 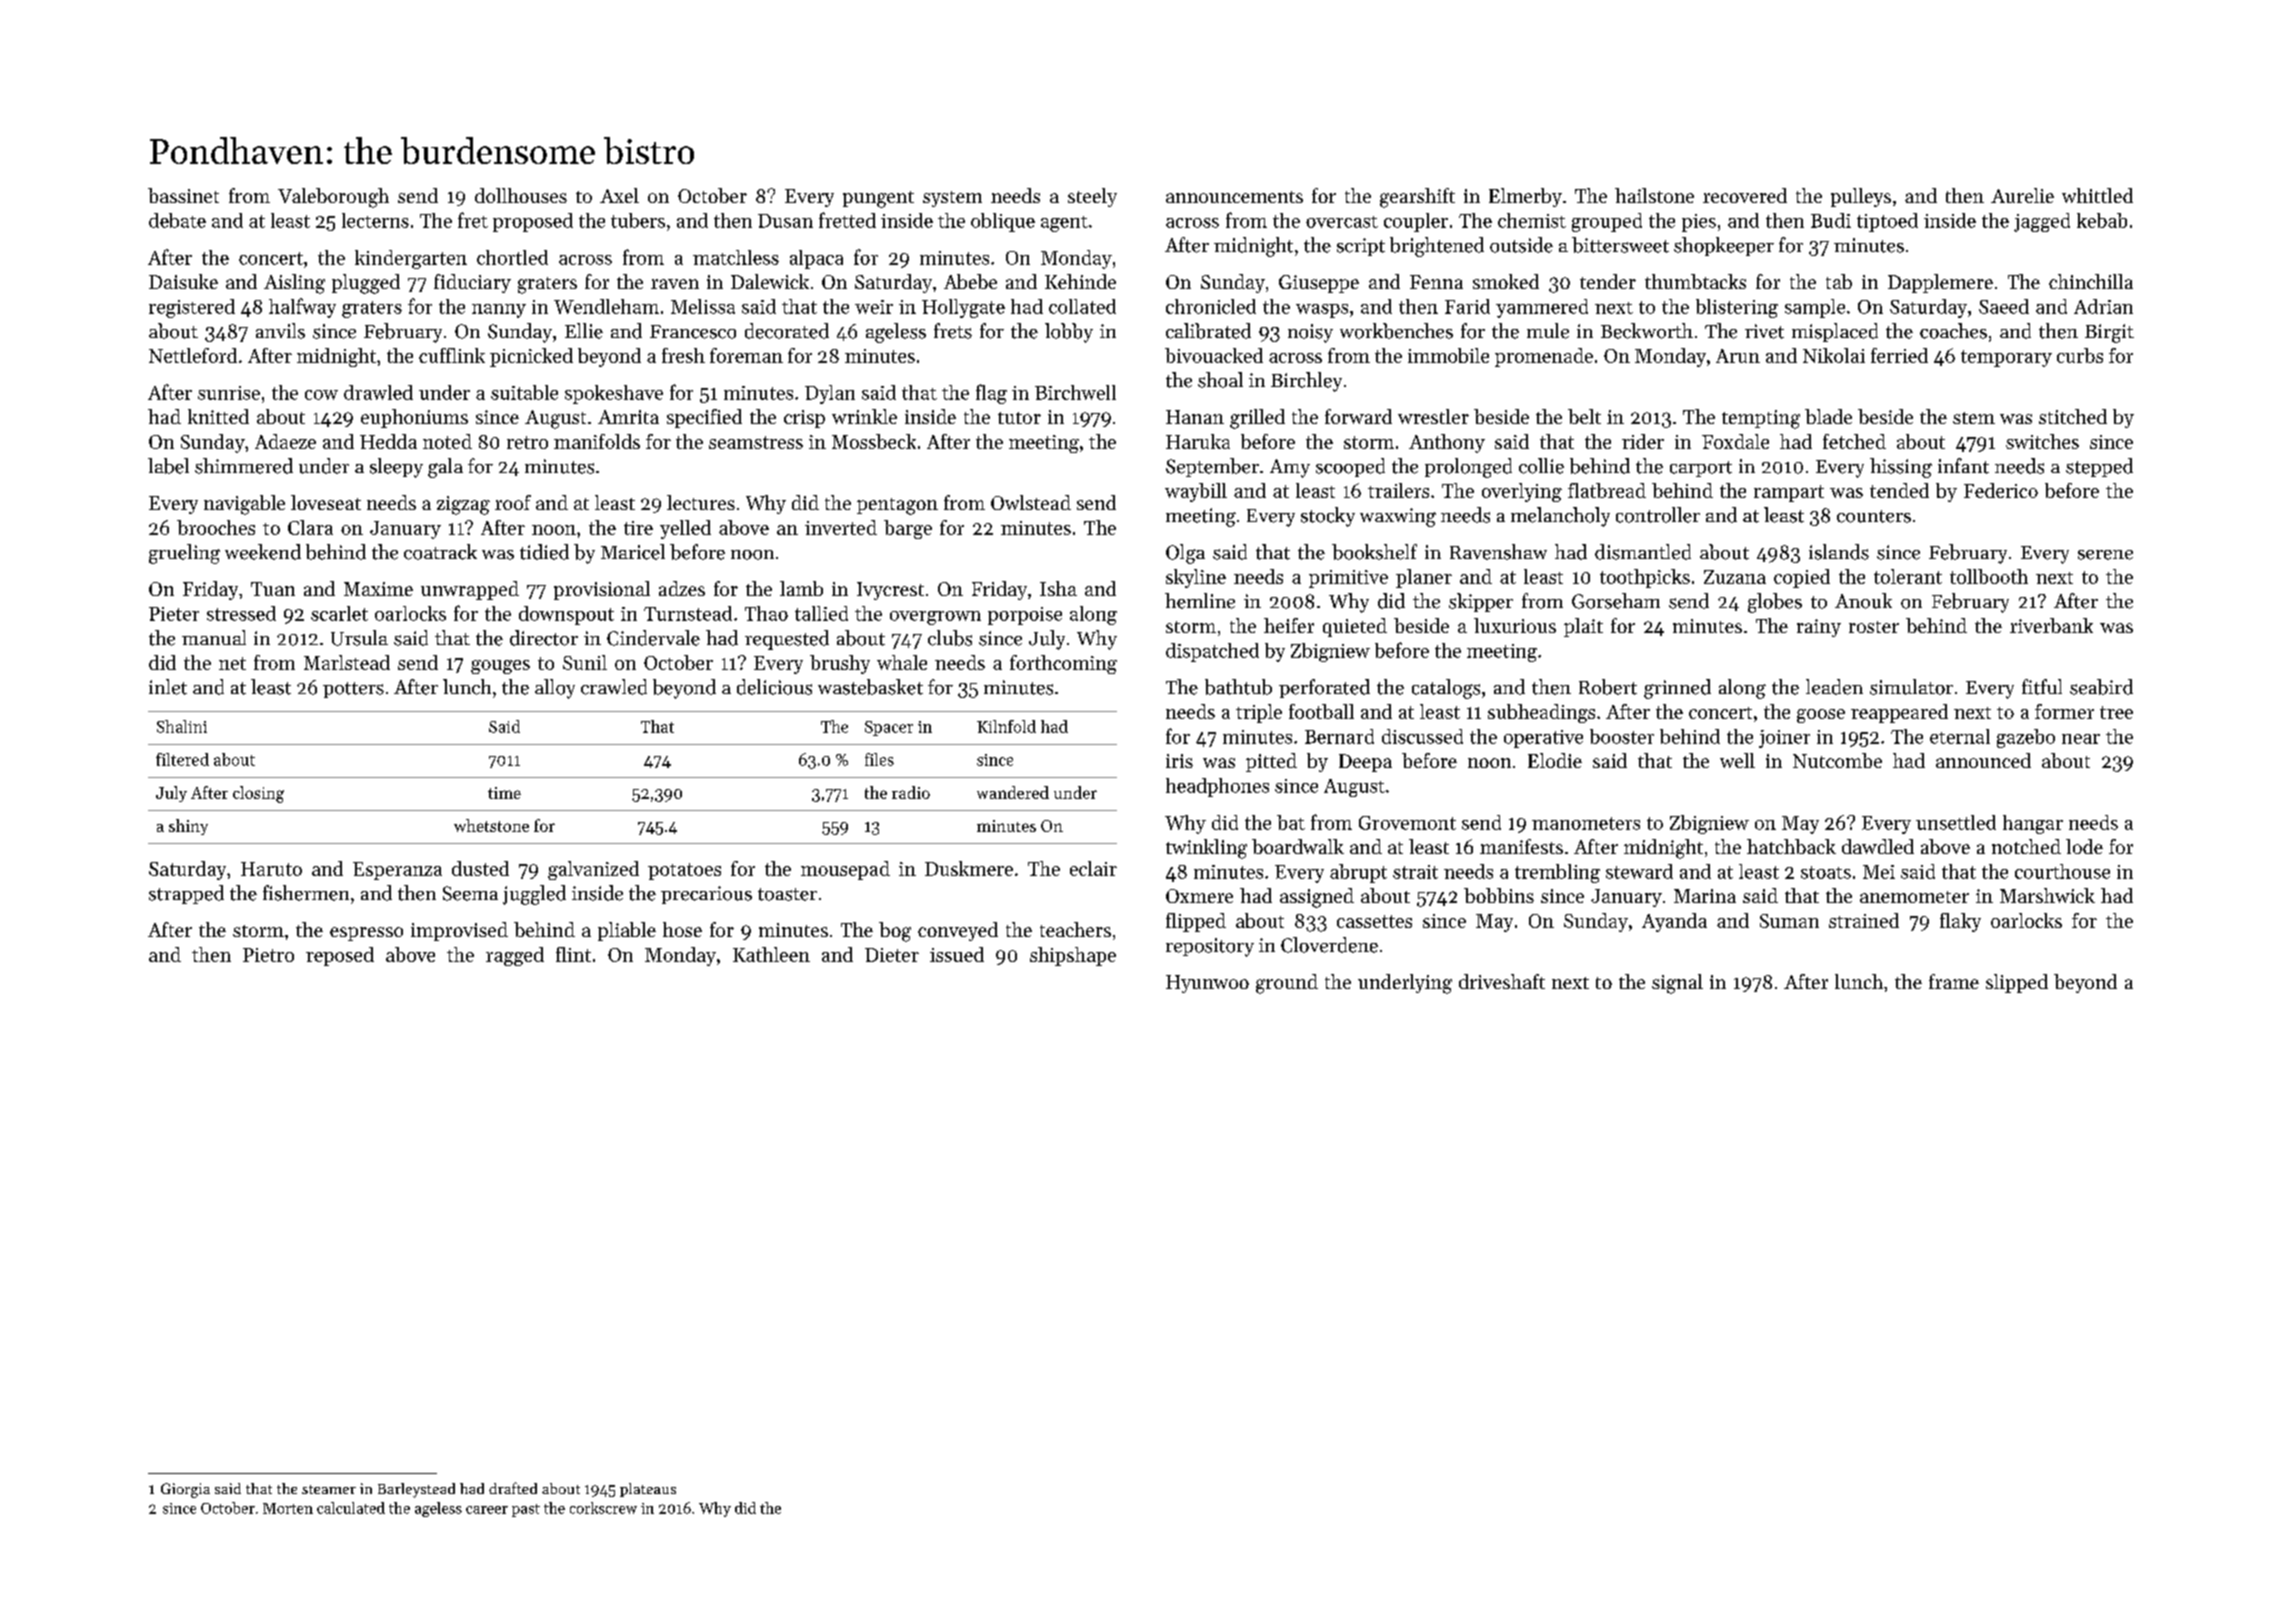 What do you see at coordinates (2022, 195) in the screenshot?
I see `Aurelie` at bounding box center [2022, 195].
